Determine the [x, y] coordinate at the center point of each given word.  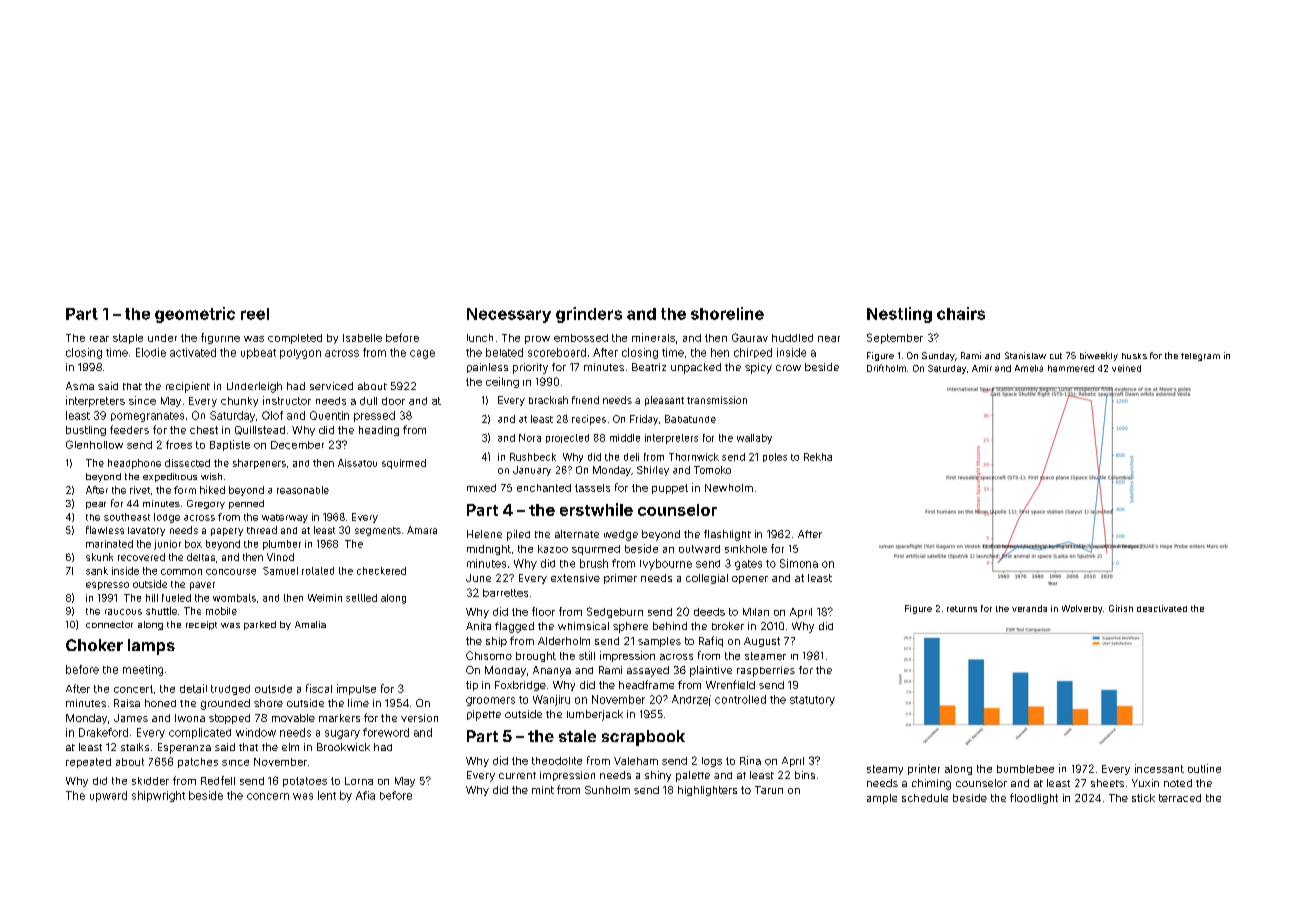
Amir [982, 368]
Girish [1121, 608]
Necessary [509, 315]
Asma [80, 386]
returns [962, 609]
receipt [201, 625]
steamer [765, 656]
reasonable [303, 490]
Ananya [552, 671]
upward [108, 796]
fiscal [319, 688]
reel [255, 314]
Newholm [729, 488]
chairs [961, 313]
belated [504, 352]
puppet [670, 489]
